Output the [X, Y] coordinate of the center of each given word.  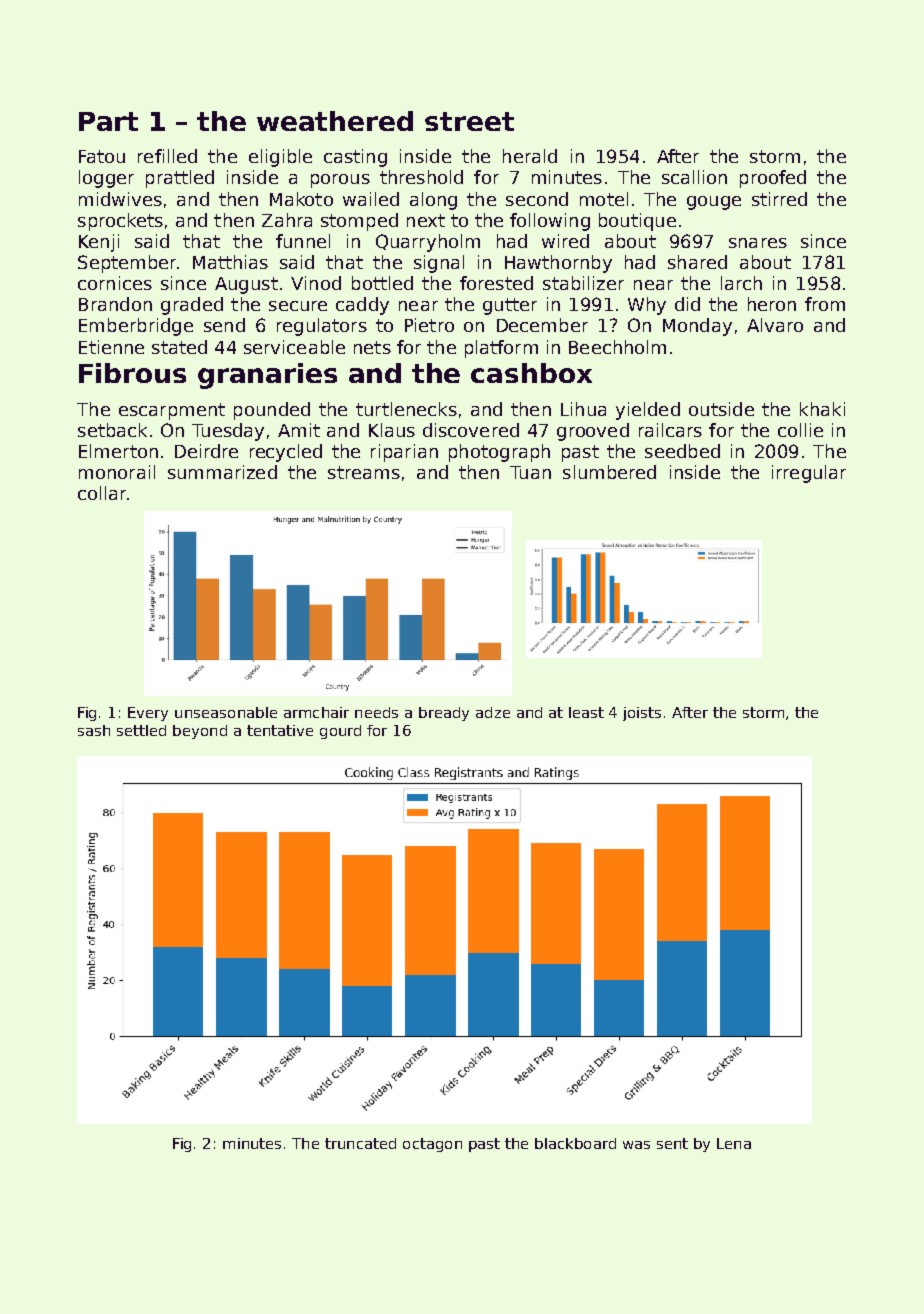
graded [192, 306]
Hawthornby [558, 264]
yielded [648, 411]
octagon [432, 1145]
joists [642, 714]
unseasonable [226, 712]
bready [444, 714]
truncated [360, 1143]
